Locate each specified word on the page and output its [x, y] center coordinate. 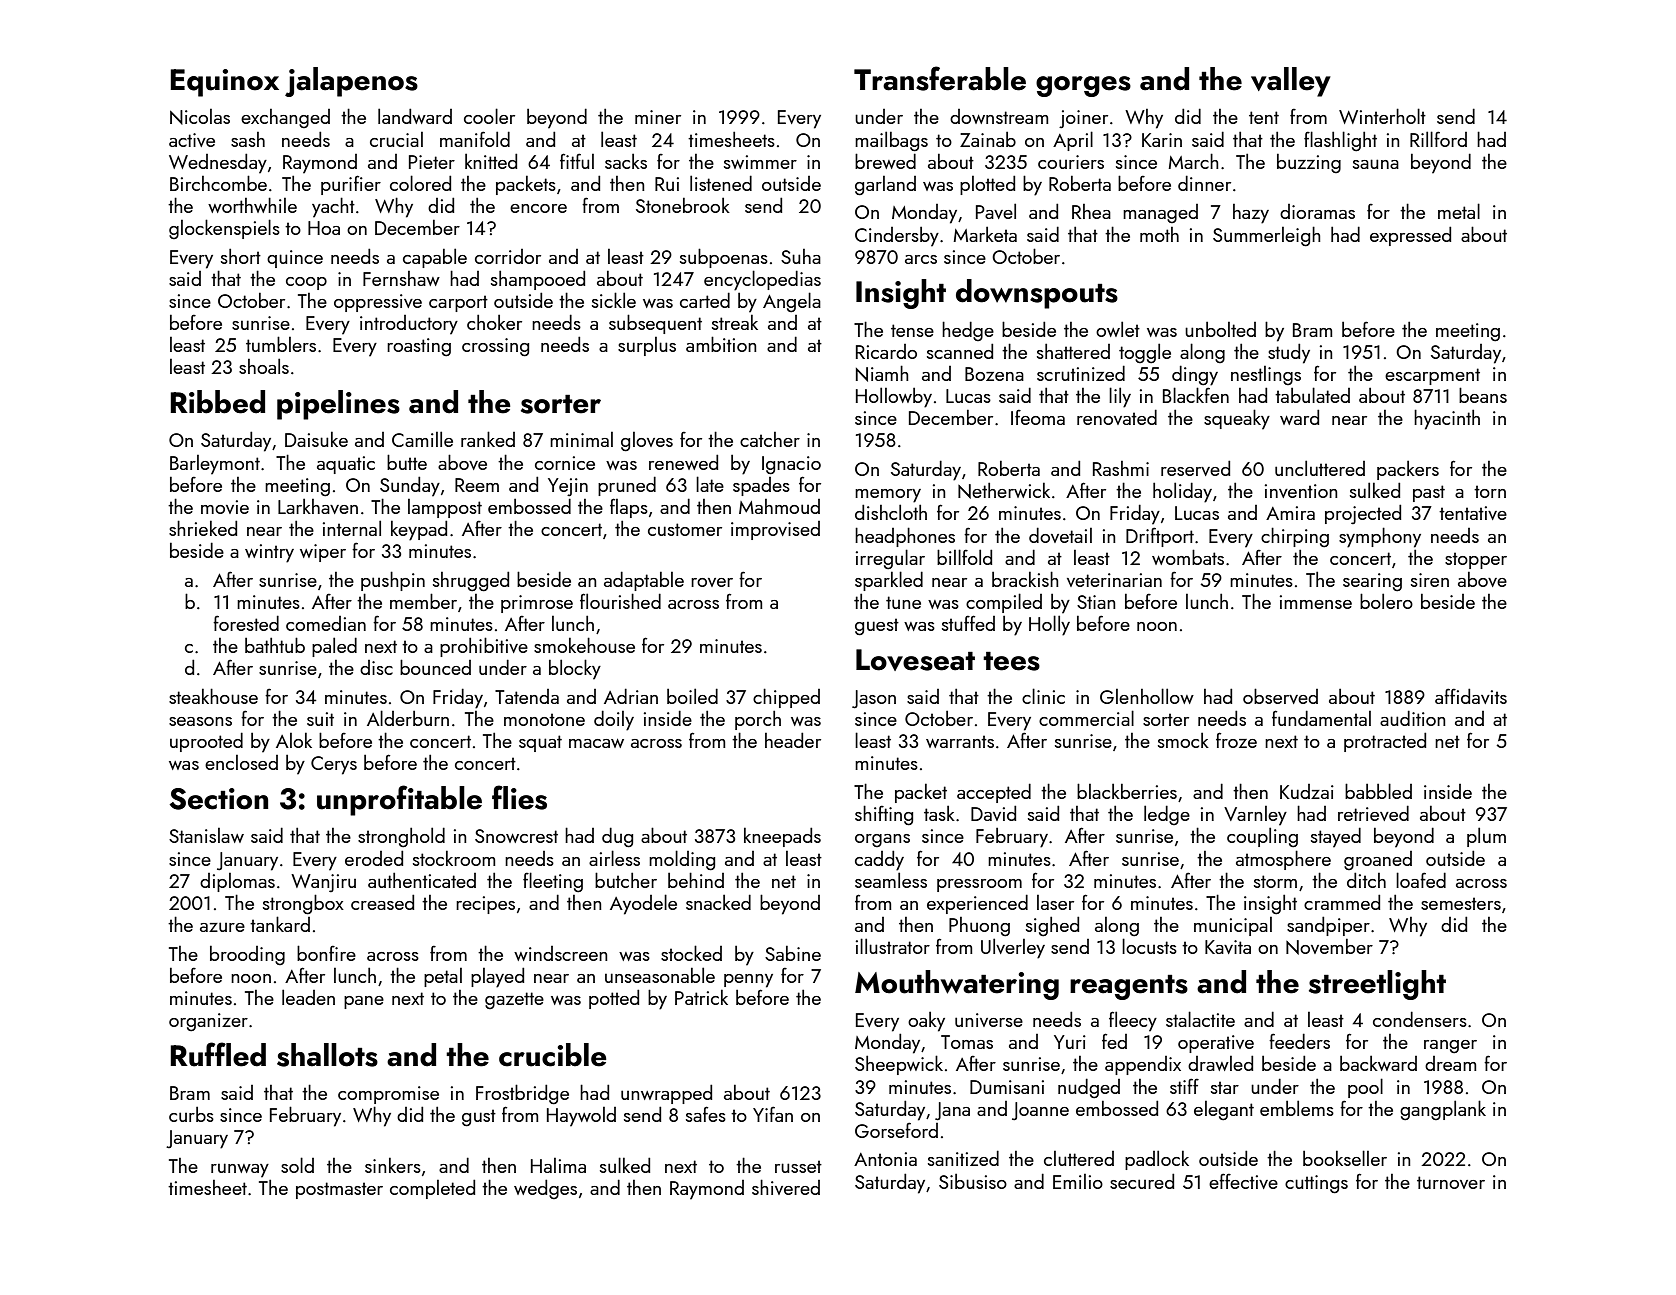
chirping [1295, 537]
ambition [721, 344]
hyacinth [1447, 419]
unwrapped [666, 1094]
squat [540, 743]
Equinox [224, 83]
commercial [1086, 718]
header [793, 740]
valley [1291, 82]
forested [246, 623]
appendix [1143, 1065]
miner [658, 117]
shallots [327, 1055]
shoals [264, 366]
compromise [388, 1095]
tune [903, 602]
